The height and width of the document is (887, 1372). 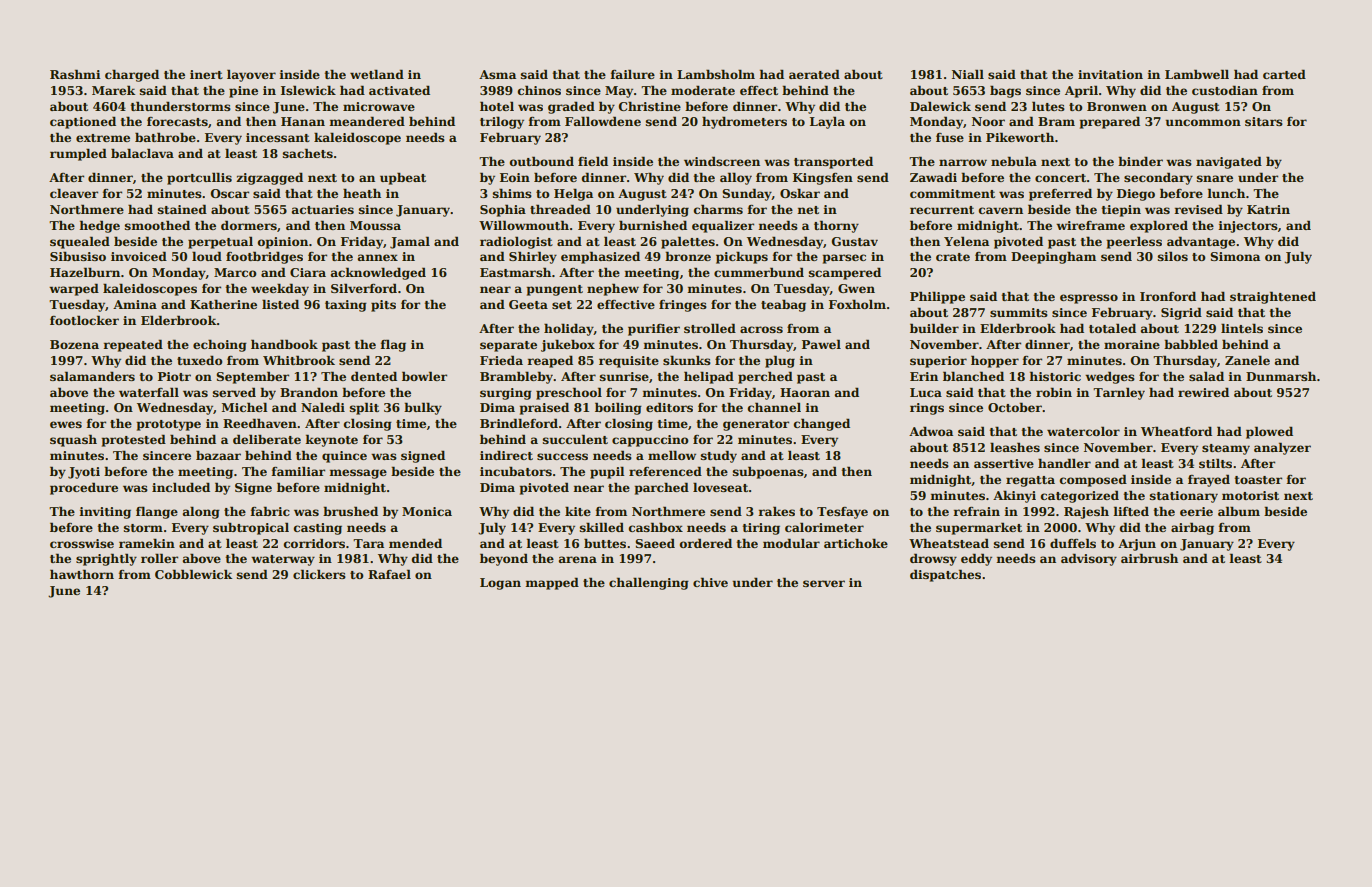 What do you see at coordinates (1281, 376) in the document?
I see `Dunmarsh` at bounding box center [1281, 376].
